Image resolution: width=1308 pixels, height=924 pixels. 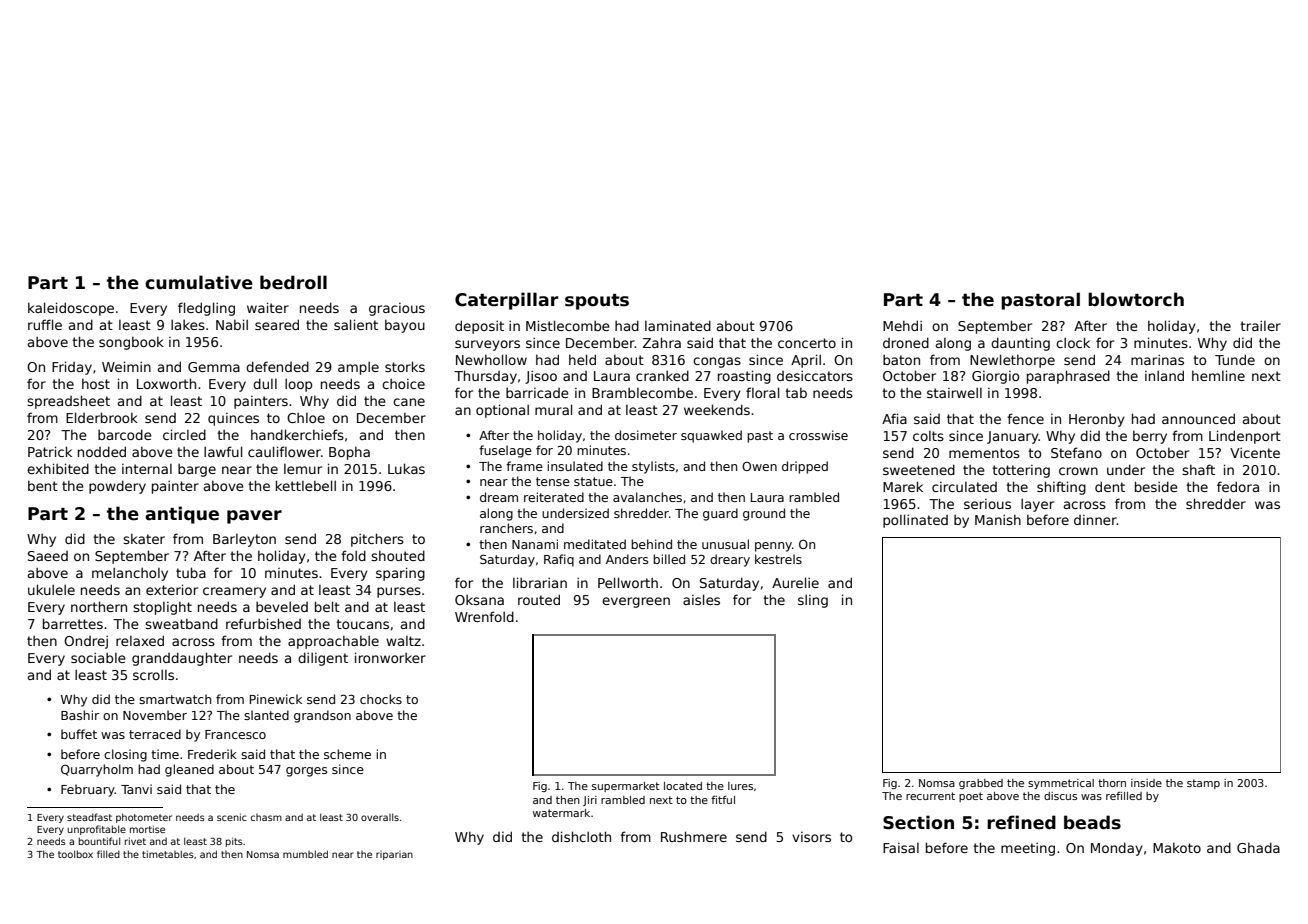 I want to click on crosswise, so click(x=818, y=435).
